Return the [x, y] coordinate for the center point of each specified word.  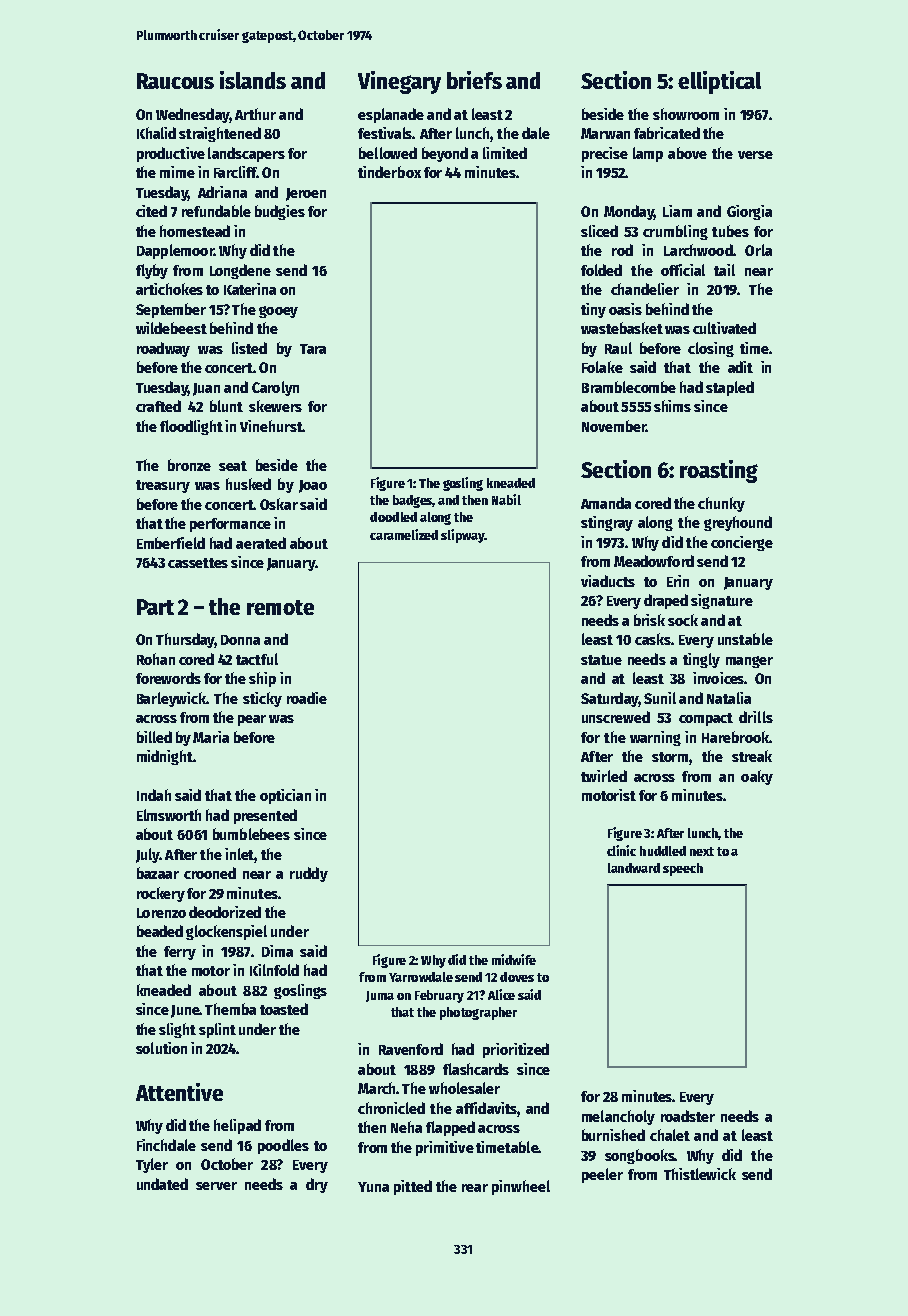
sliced [599, 231]
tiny [593, 310]
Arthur [255, 114]
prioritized [516, 1050]
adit [740, 367]
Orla [758, 250]
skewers [275, 406]
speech [683, 869]
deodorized [225, 912]
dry [317, 1185]
